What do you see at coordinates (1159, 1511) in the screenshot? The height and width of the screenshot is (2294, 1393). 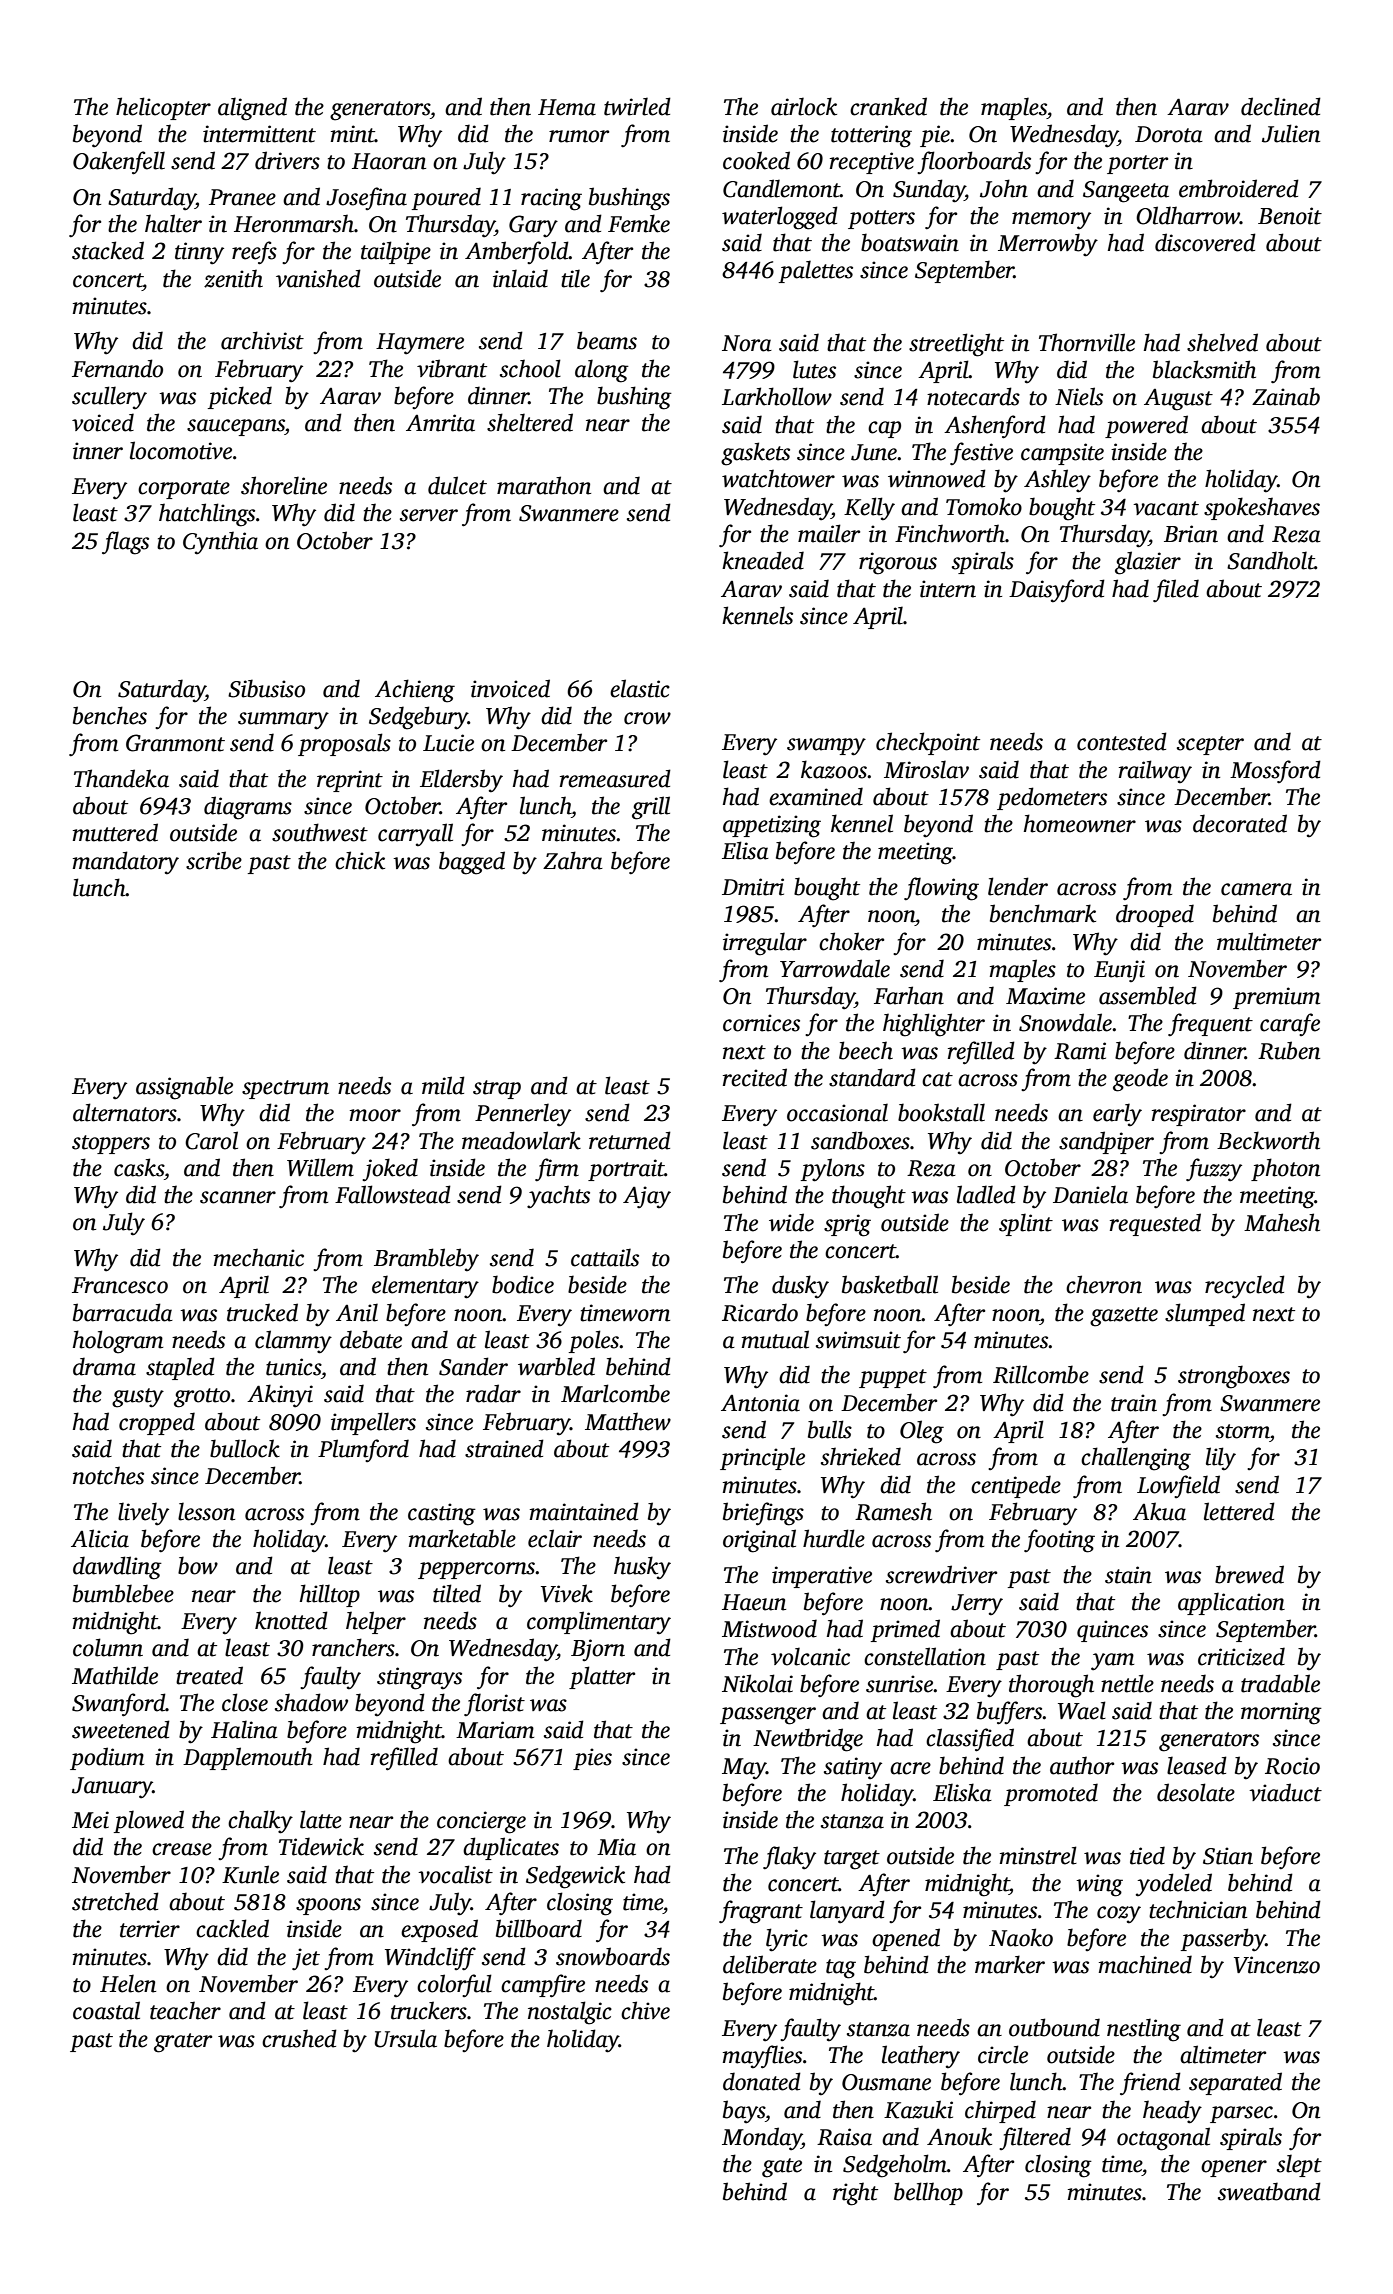 I see `Akua` at bounding box center [1159, 1511].
